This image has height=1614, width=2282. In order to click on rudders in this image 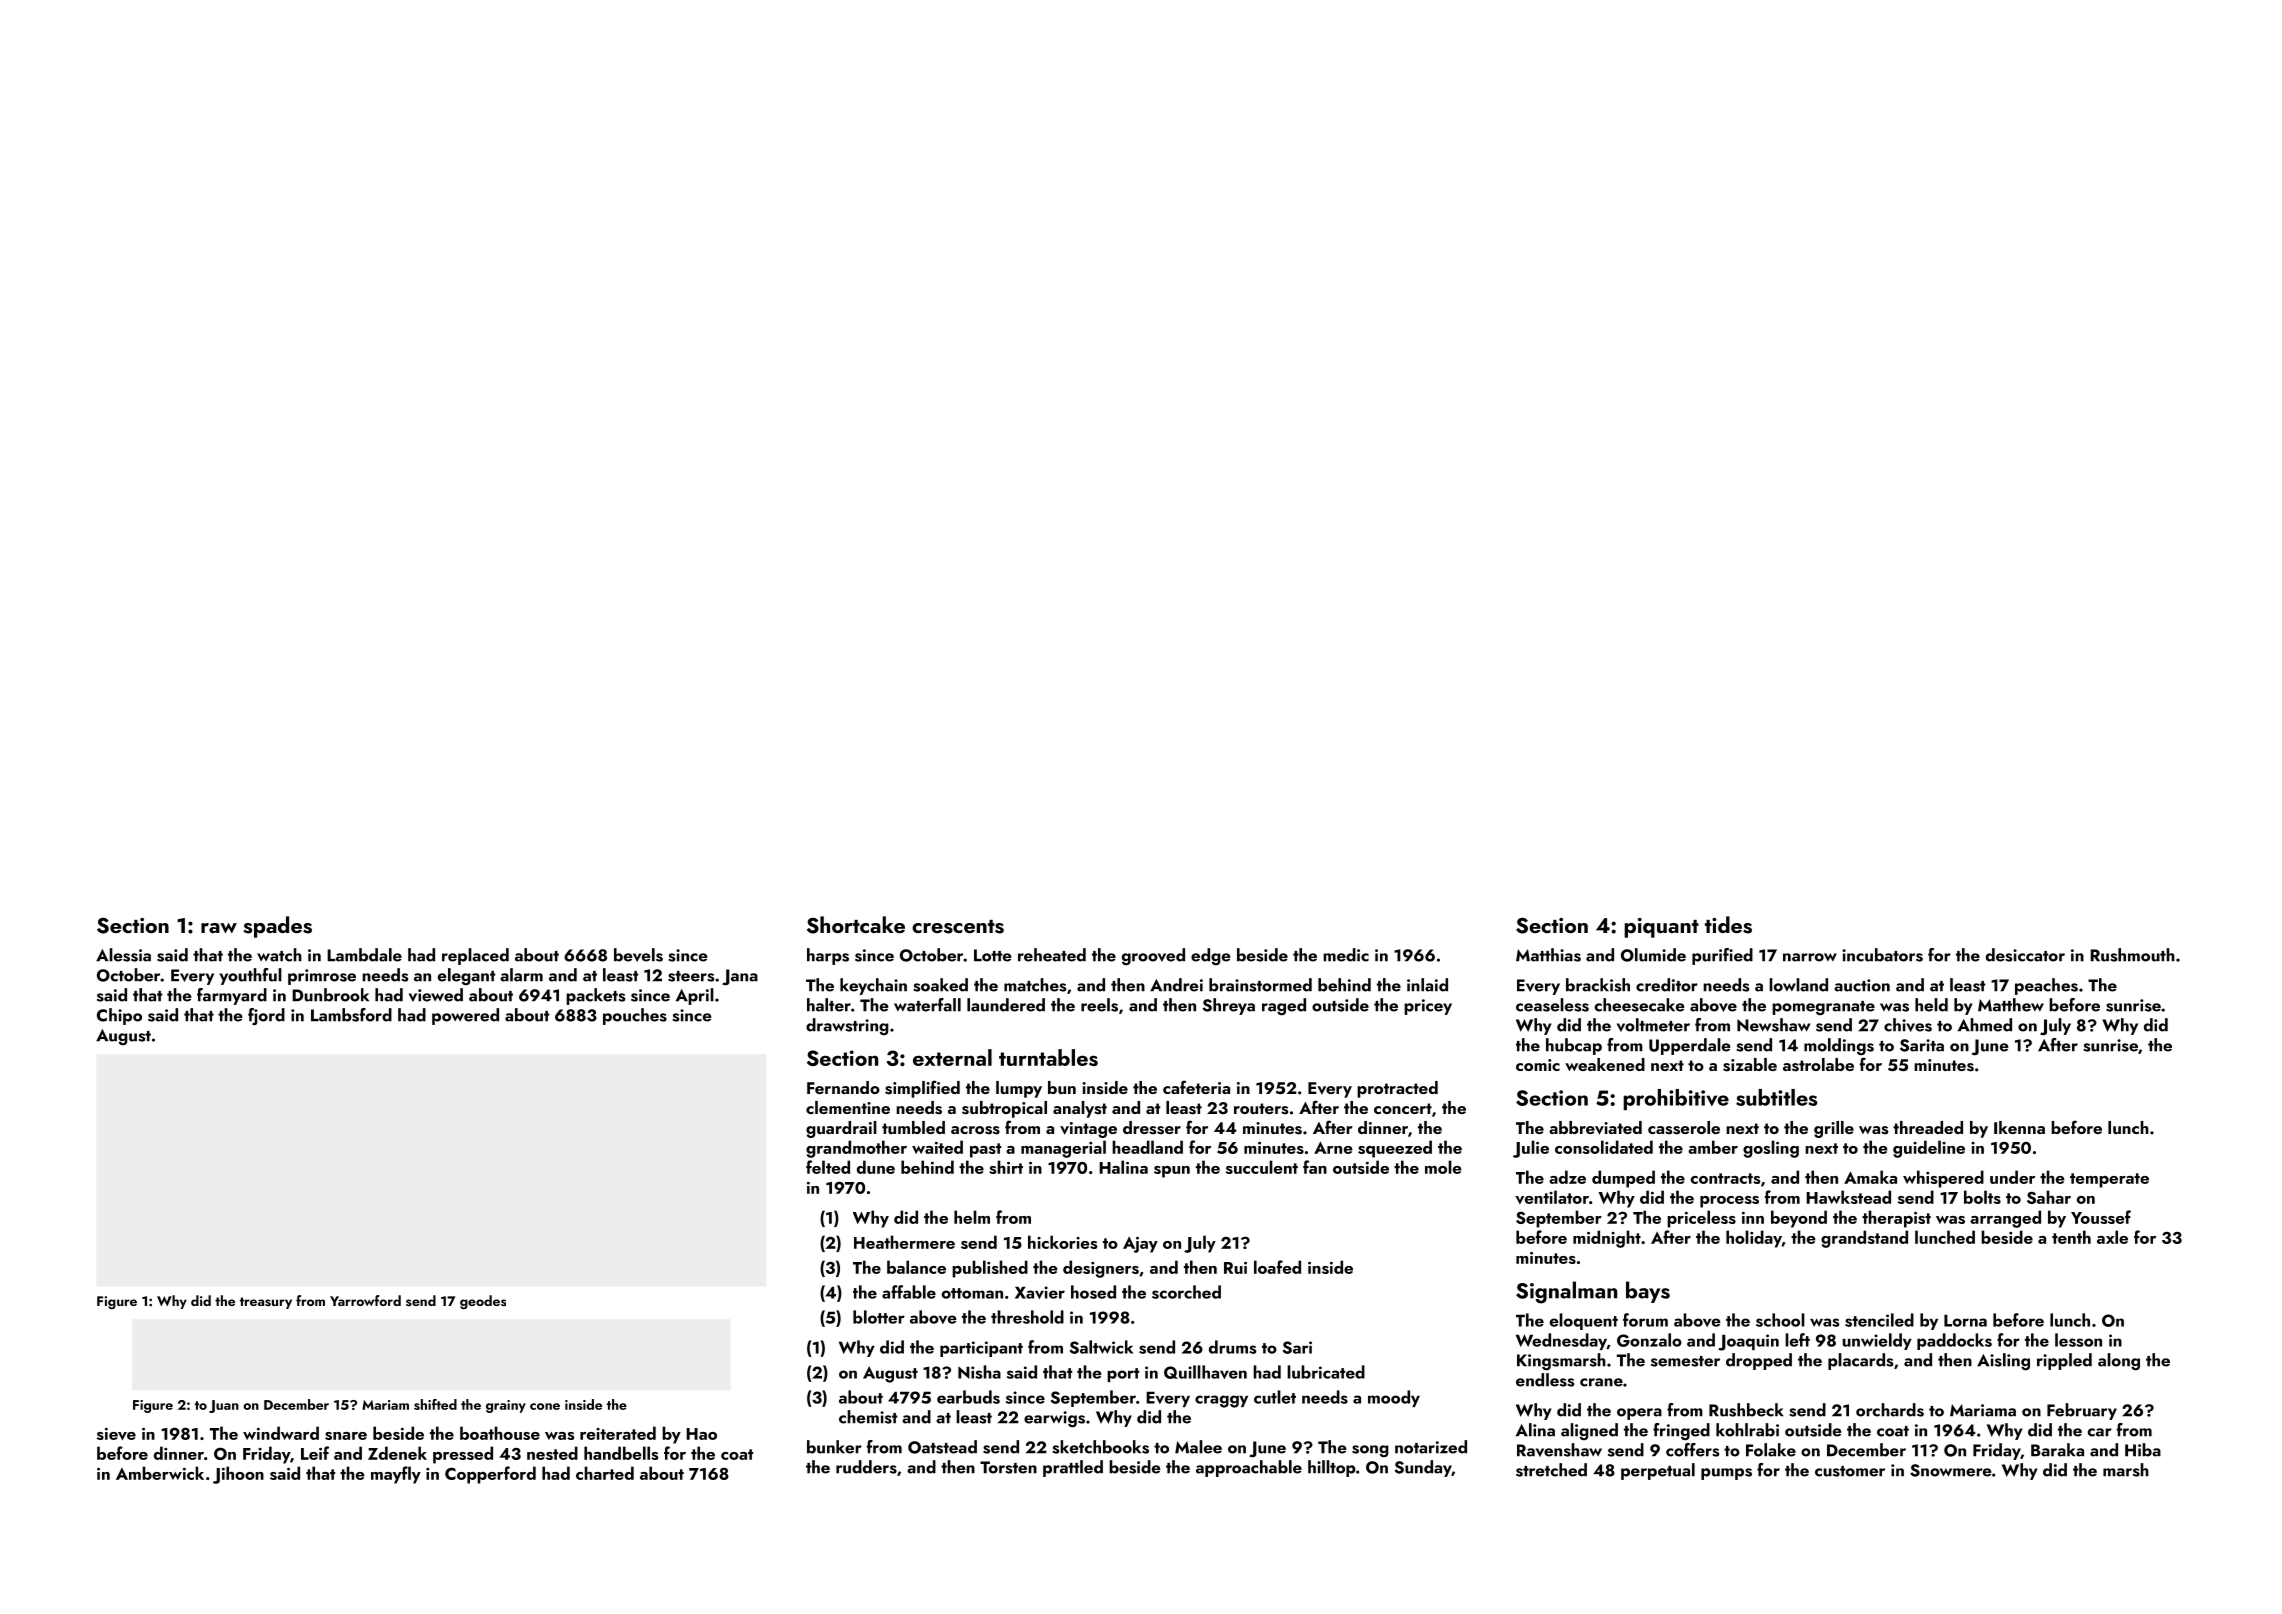, I will do `click(866, 1467)`.
